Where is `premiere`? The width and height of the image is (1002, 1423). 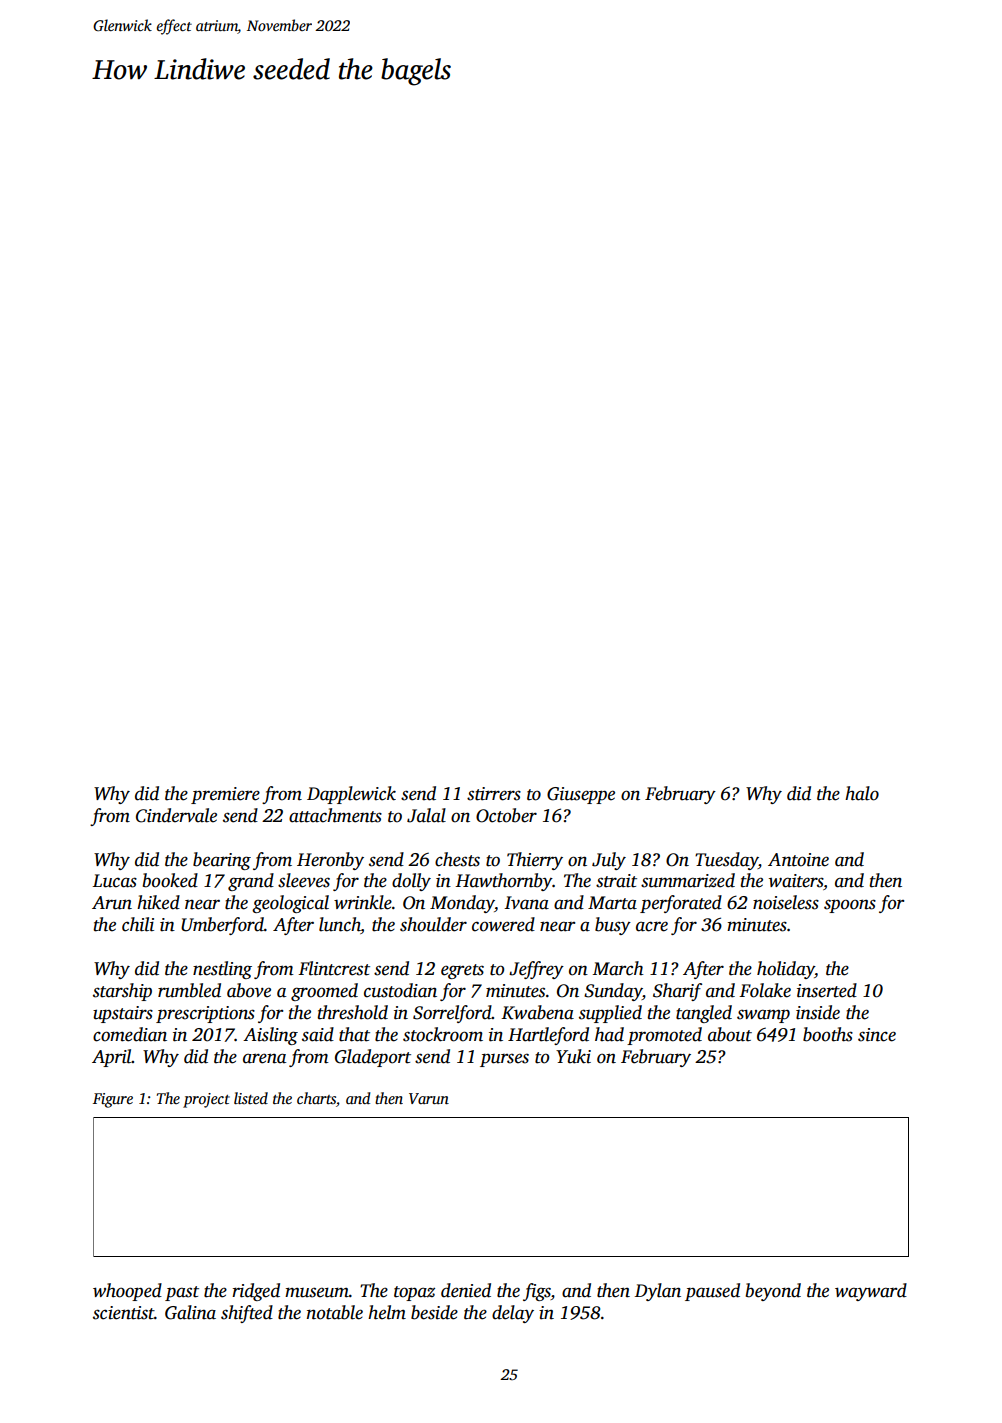 premiere is located at coordinates (225, 795).
